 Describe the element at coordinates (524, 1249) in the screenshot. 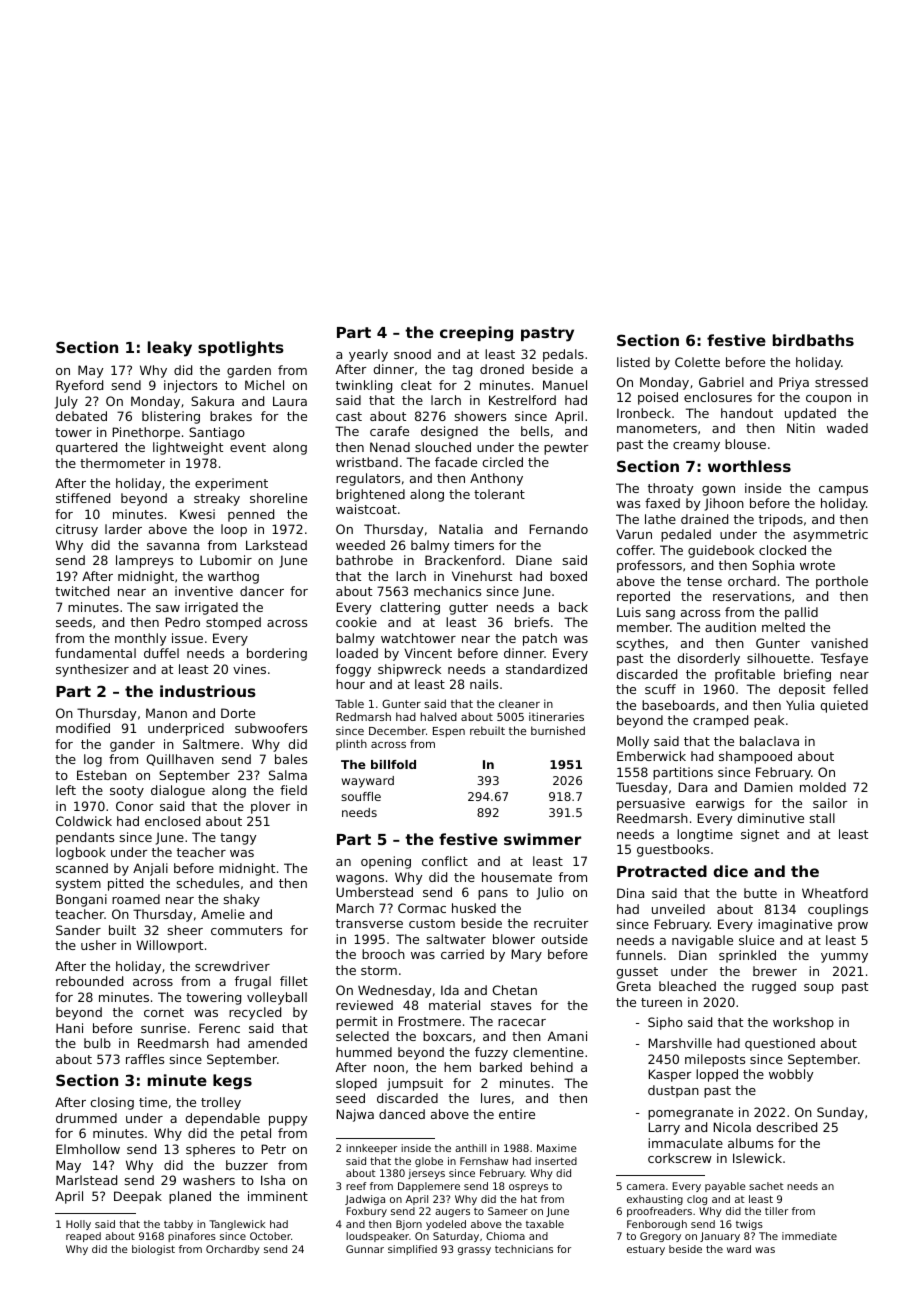

I see `technicians` at that location.
